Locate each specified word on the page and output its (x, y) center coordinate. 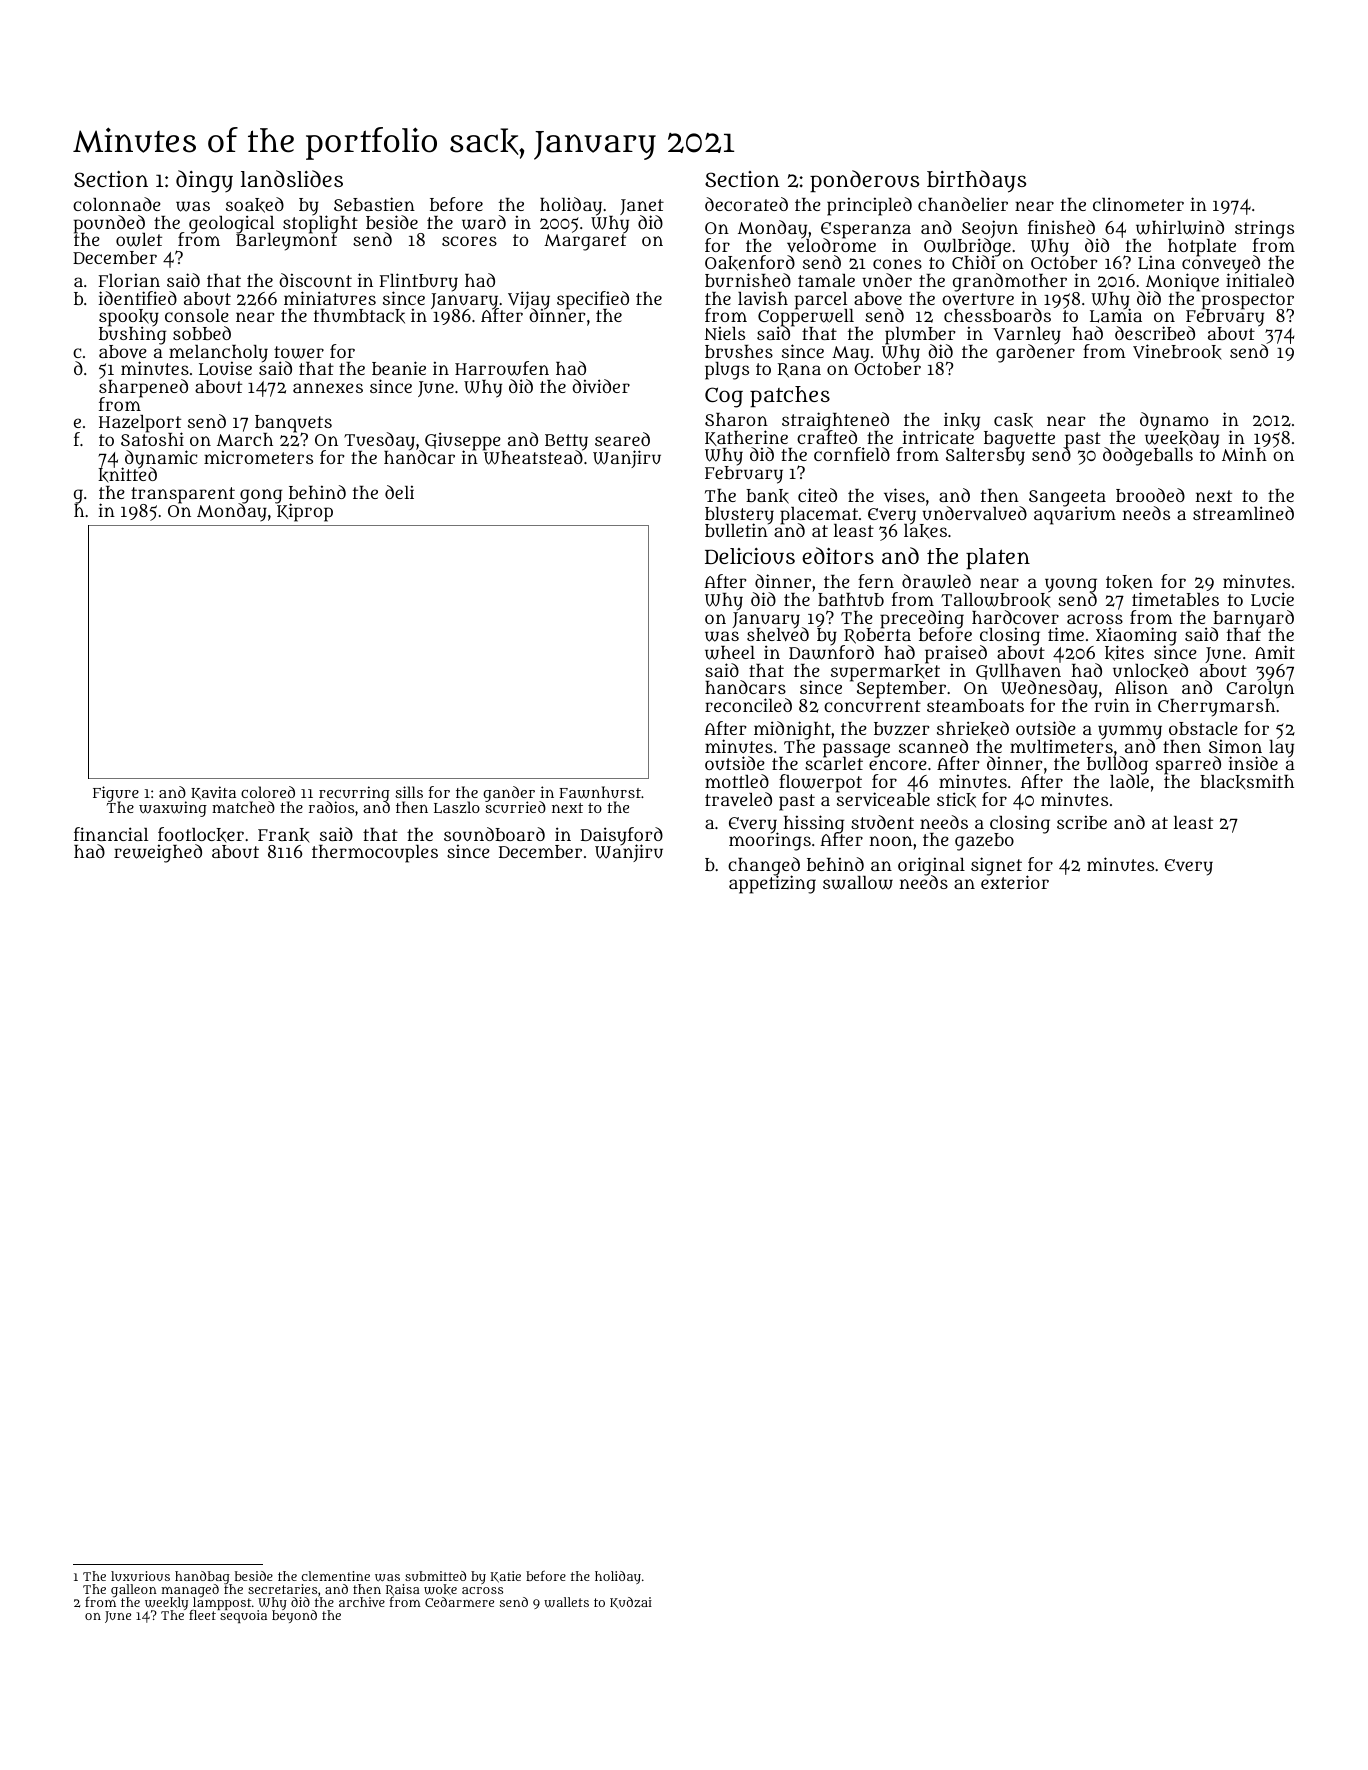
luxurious (140, 1576)
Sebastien (374, 204)
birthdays (976, 181)
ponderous (864, 181)
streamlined (1243, 513)
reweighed (158, 853)
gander (509, 794)
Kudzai (631, 1603)
